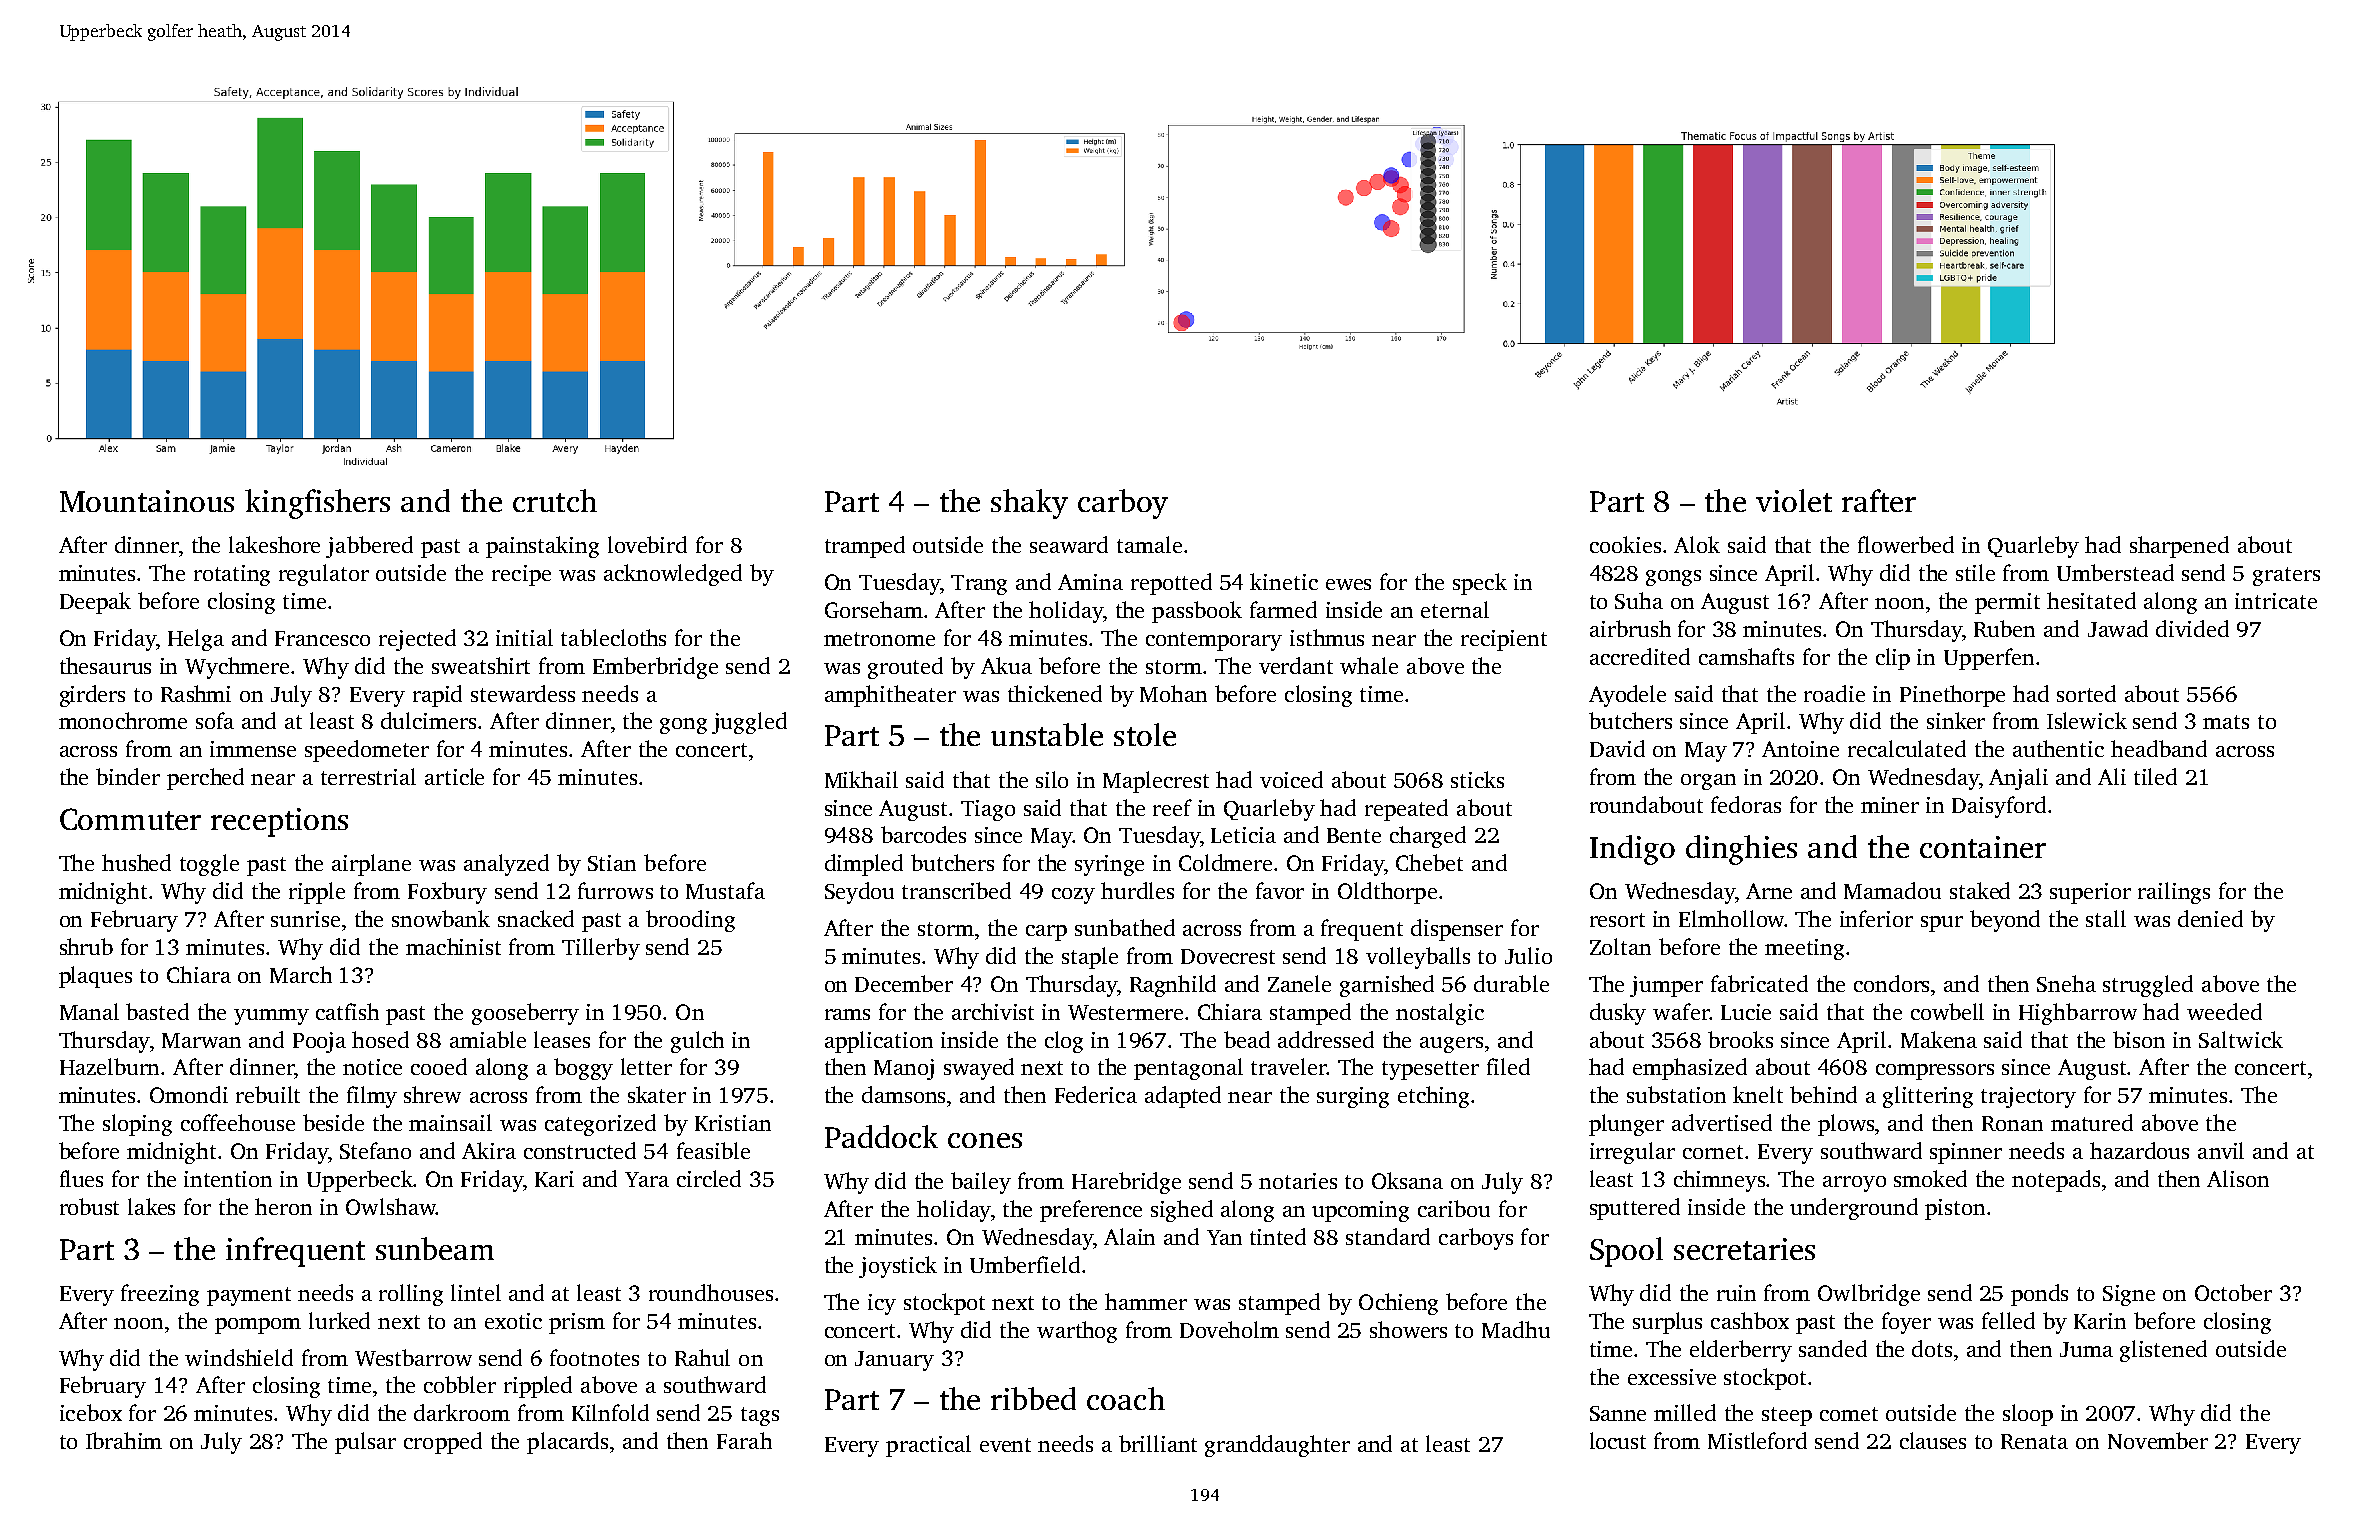 The image size is (2380, 1540). What do you see at coordinates (1046, 933) in the page?
I see `carp` at bounding box center [1046, 933].
